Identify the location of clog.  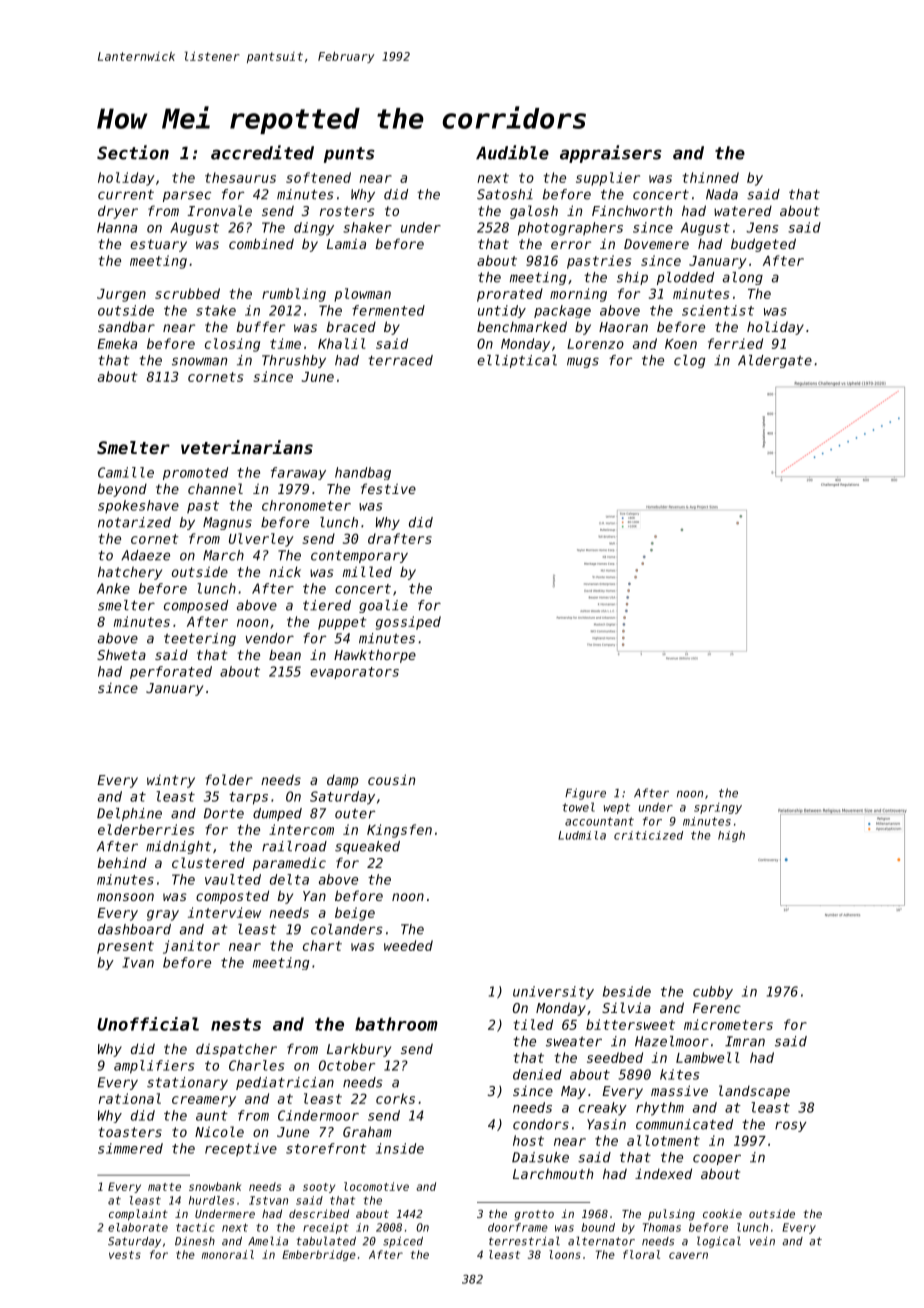
(689, 361).
